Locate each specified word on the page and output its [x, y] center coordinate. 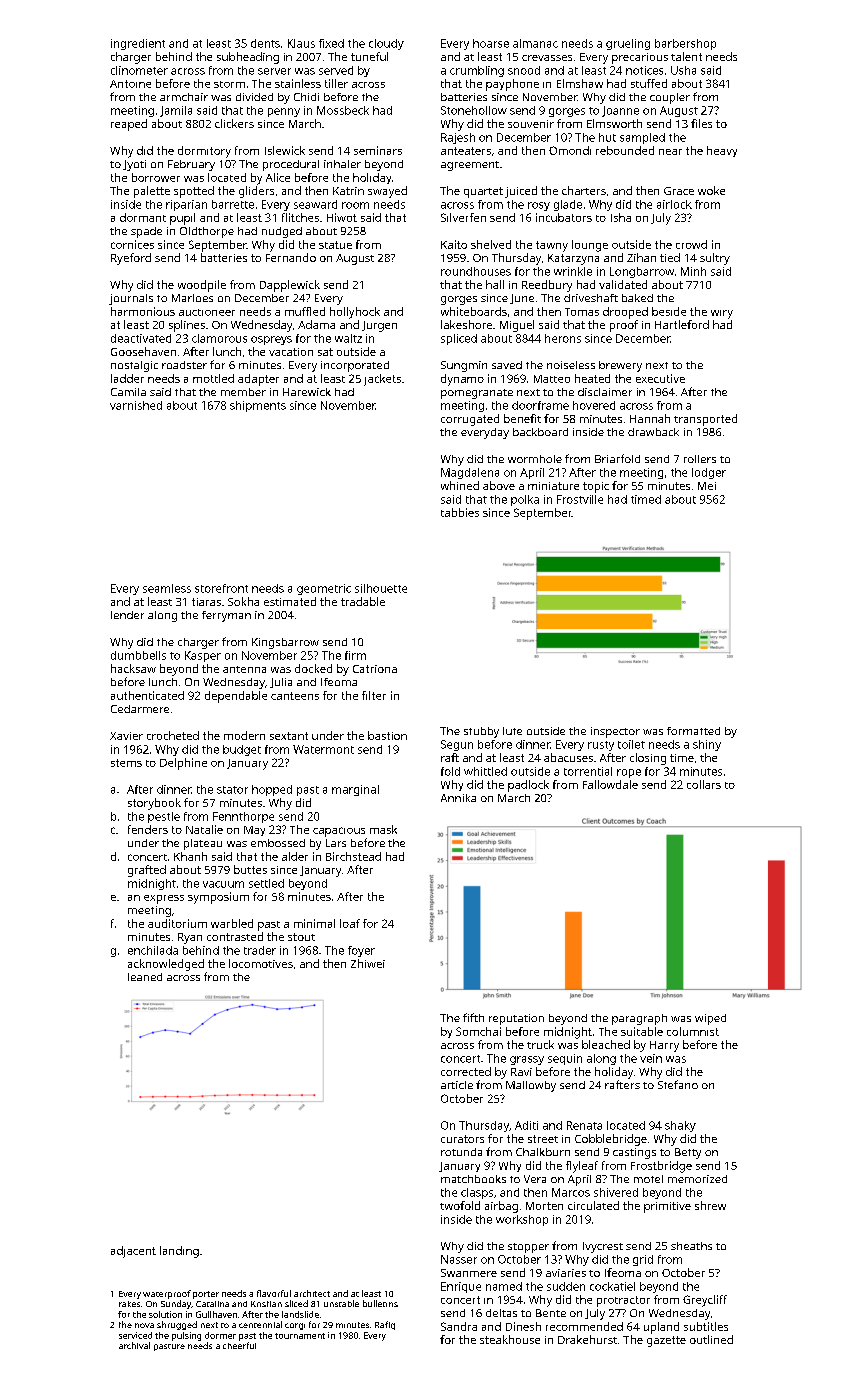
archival [134, 1345]
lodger [709, 473]
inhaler [342, 164]
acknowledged [166, 965]
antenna [244, 669]
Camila [128, 392]
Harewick [307, 392]
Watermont [323, 749]
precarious [640, 58]
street [543, 1139]
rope [629, 773]
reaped [129, 125]
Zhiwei [368, 963]
